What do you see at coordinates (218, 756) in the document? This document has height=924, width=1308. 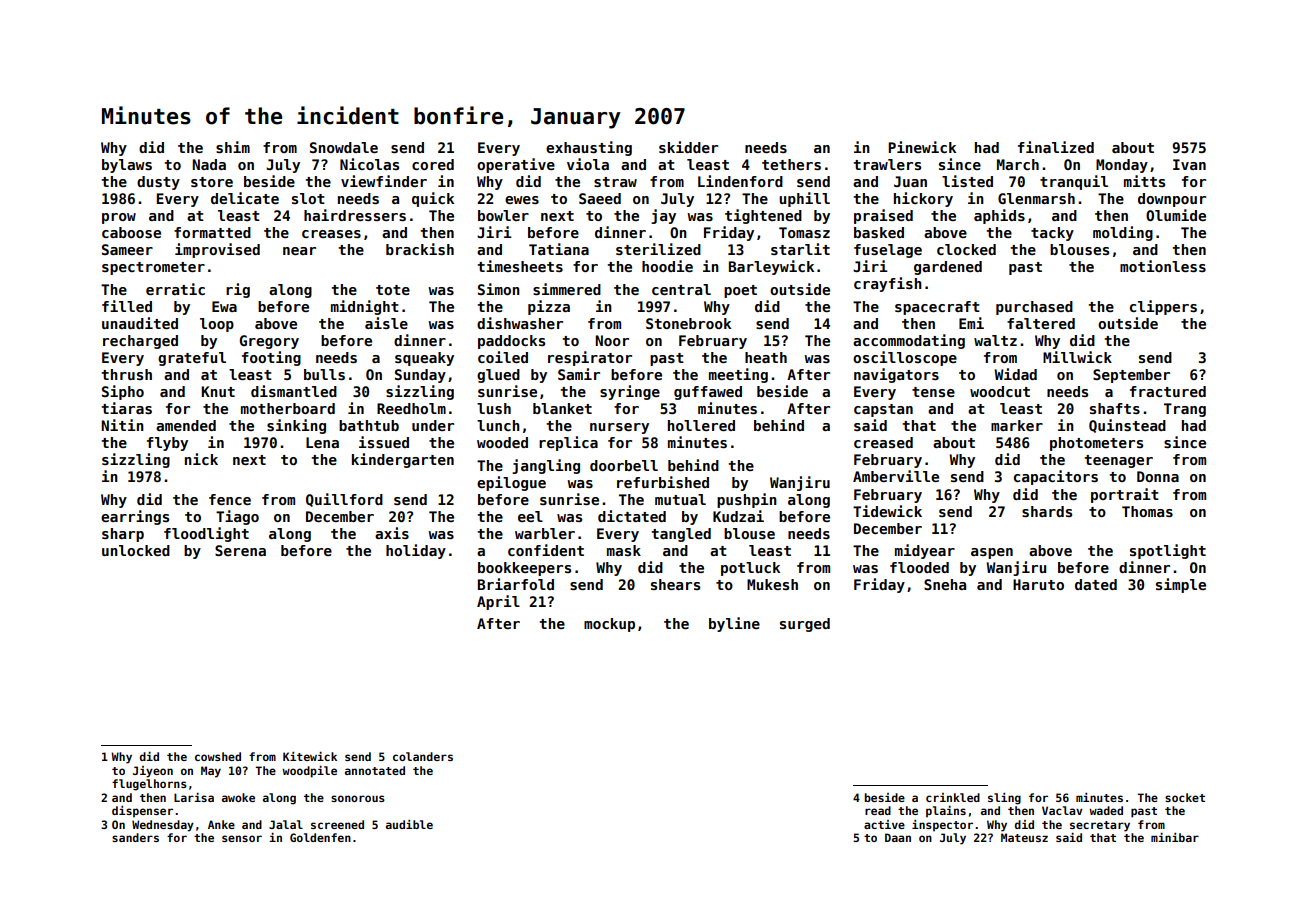 I see `cowshed` at bounding box center [218, 756].
